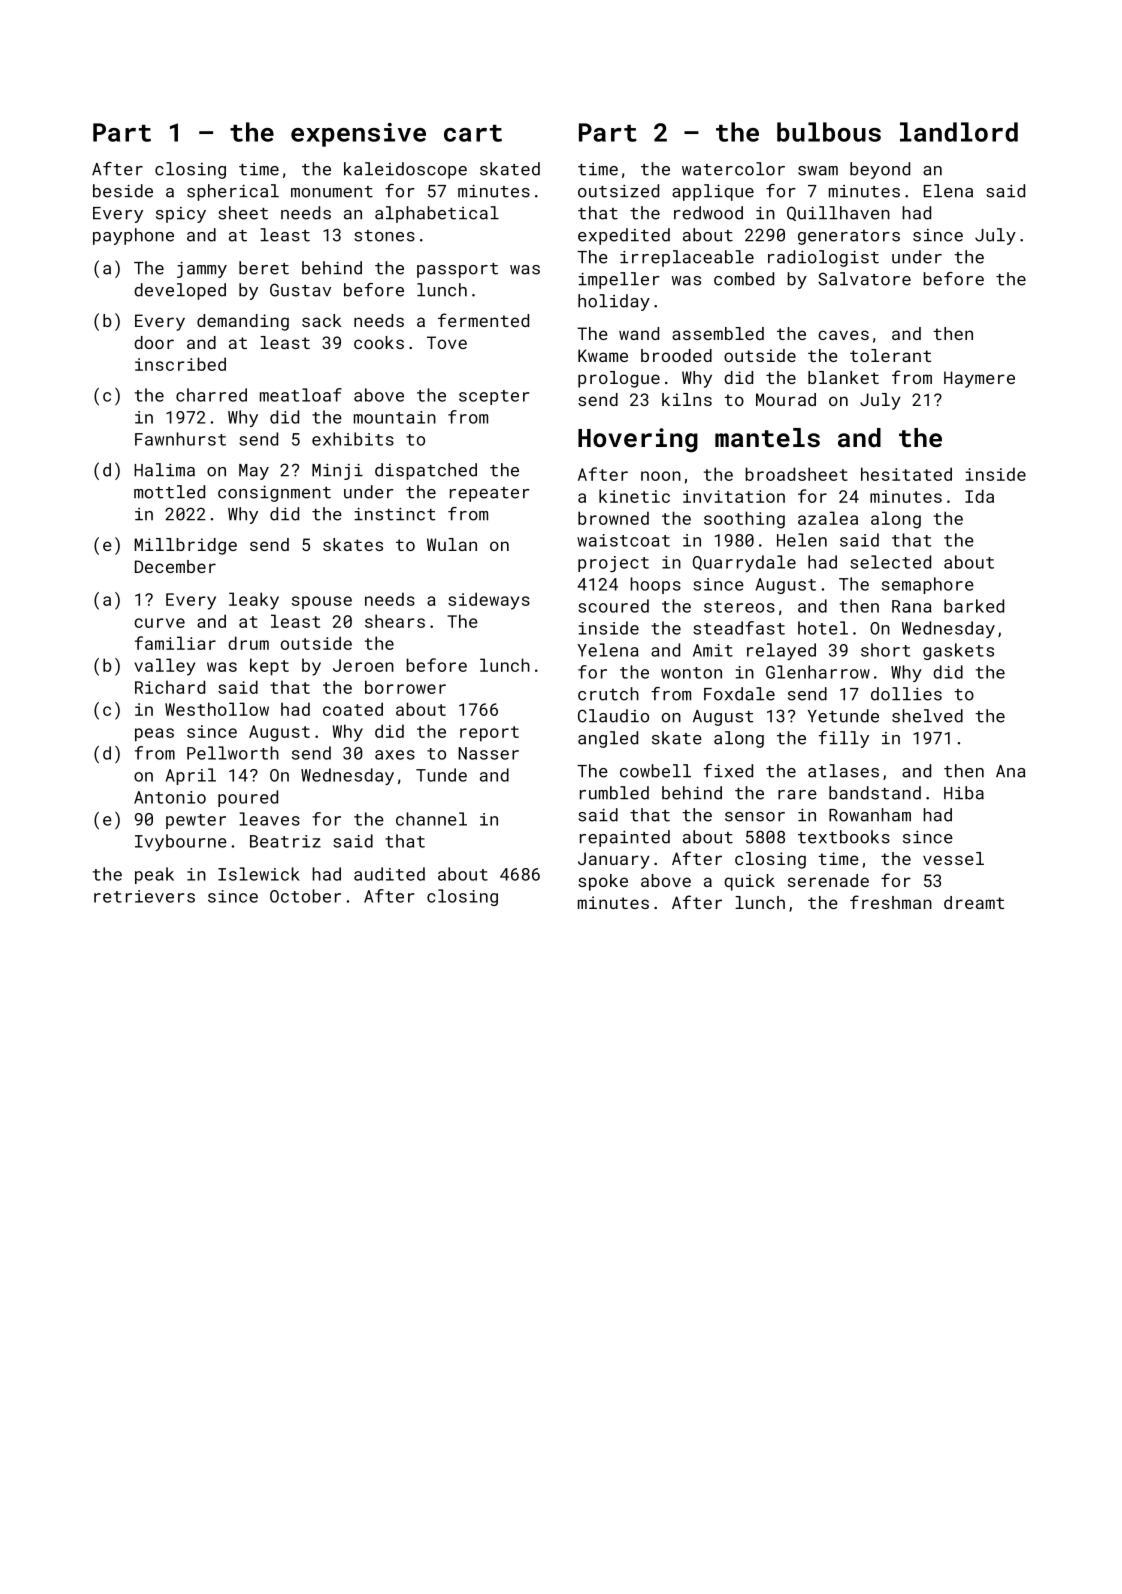 This image has height=1594, width=1122. Describe the element at coordinates (613, 518) in the image. I see `browned` at that location.
